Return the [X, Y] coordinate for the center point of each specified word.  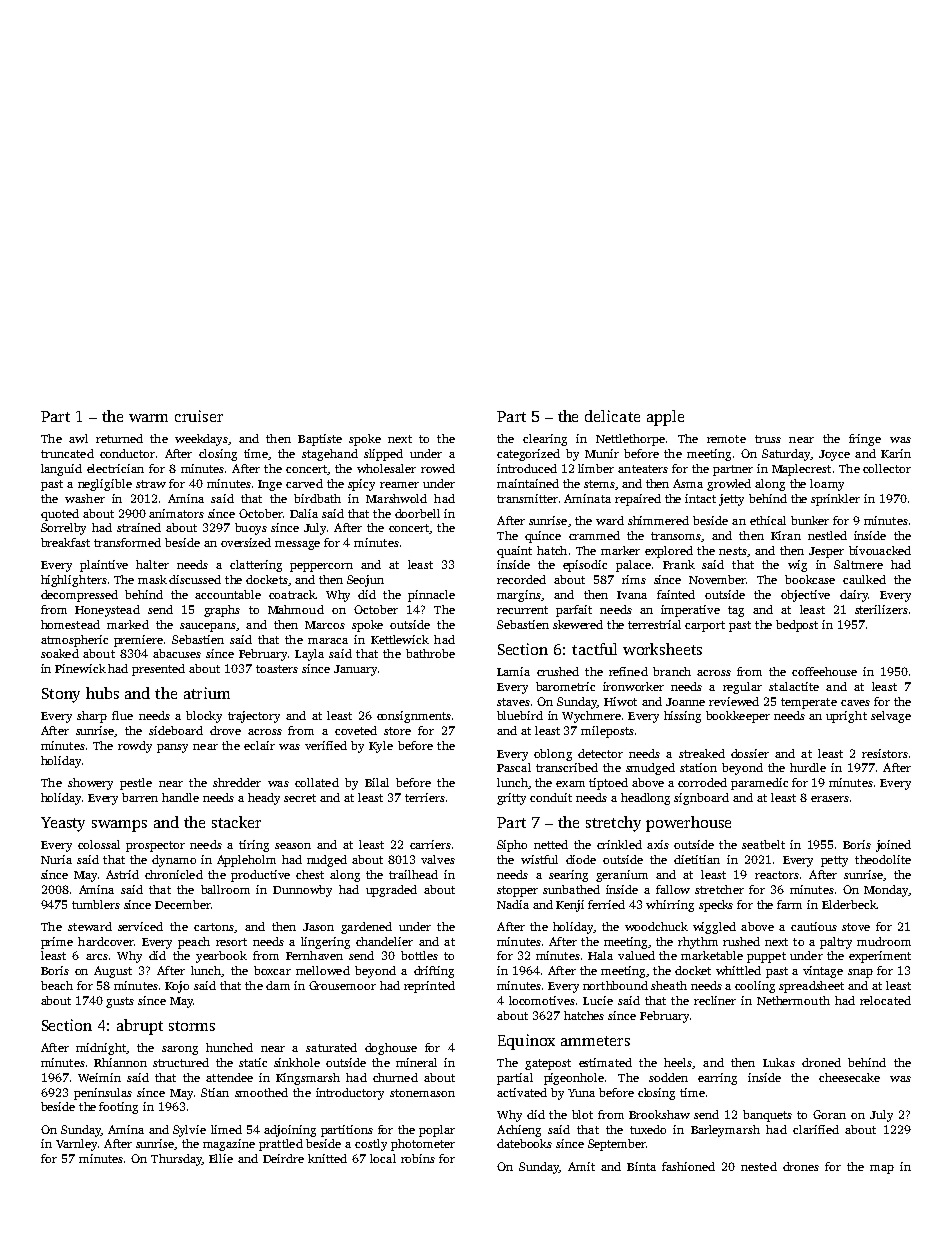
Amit [581, 1166]
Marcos [325, 625]
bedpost [797, 626]
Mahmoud [296, 609]
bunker [810, 520]
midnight [101, 1049]
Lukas [779, 1062]
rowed [438, 468]
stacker [236, 822]
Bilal [377, 782]
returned [119, 438]
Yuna [581, 1093]
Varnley [76, 1145]
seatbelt [763, 844]
